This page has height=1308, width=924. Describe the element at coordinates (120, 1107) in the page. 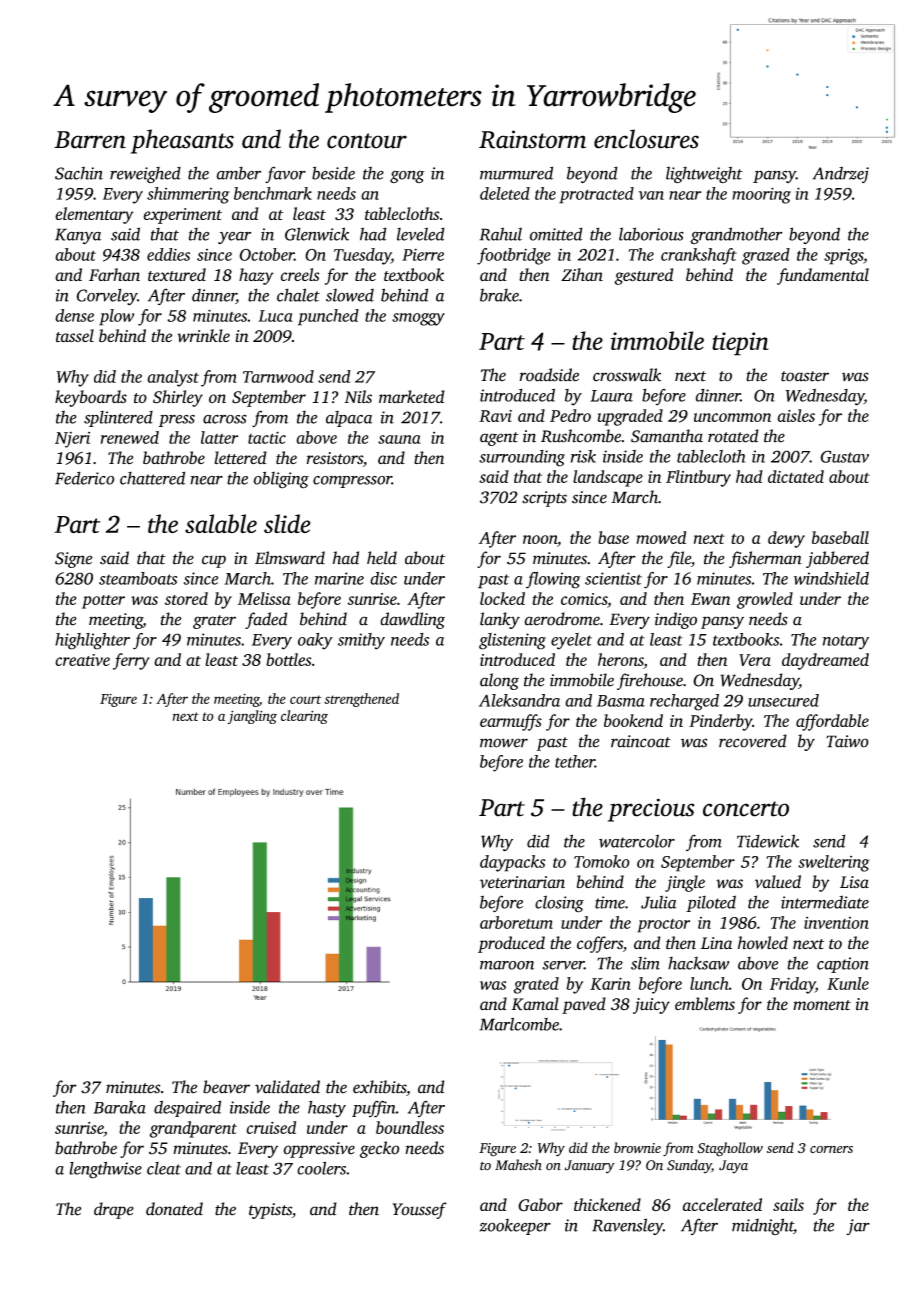

I see `Baraka` at that location.
